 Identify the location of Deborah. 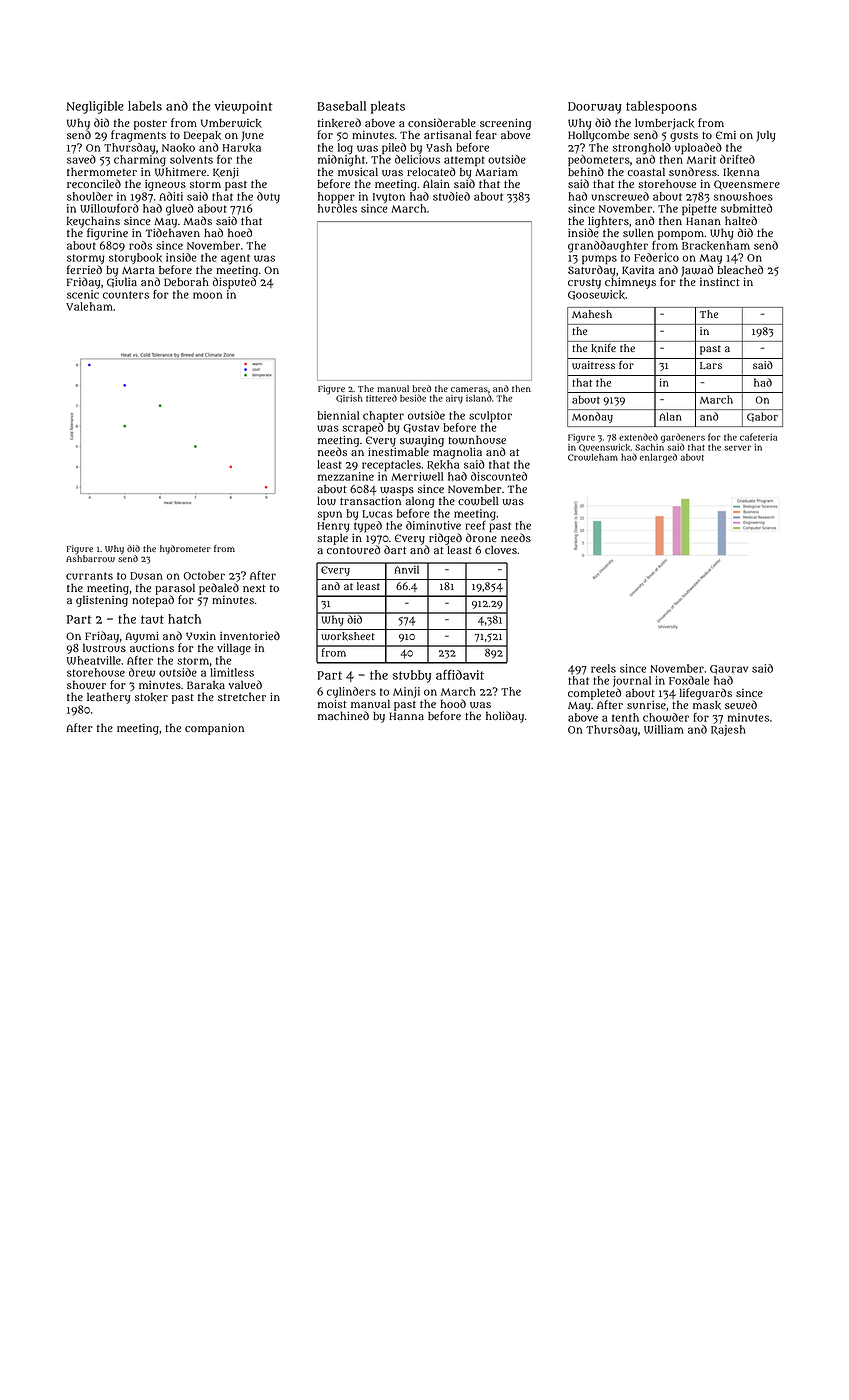
(186, 281).
